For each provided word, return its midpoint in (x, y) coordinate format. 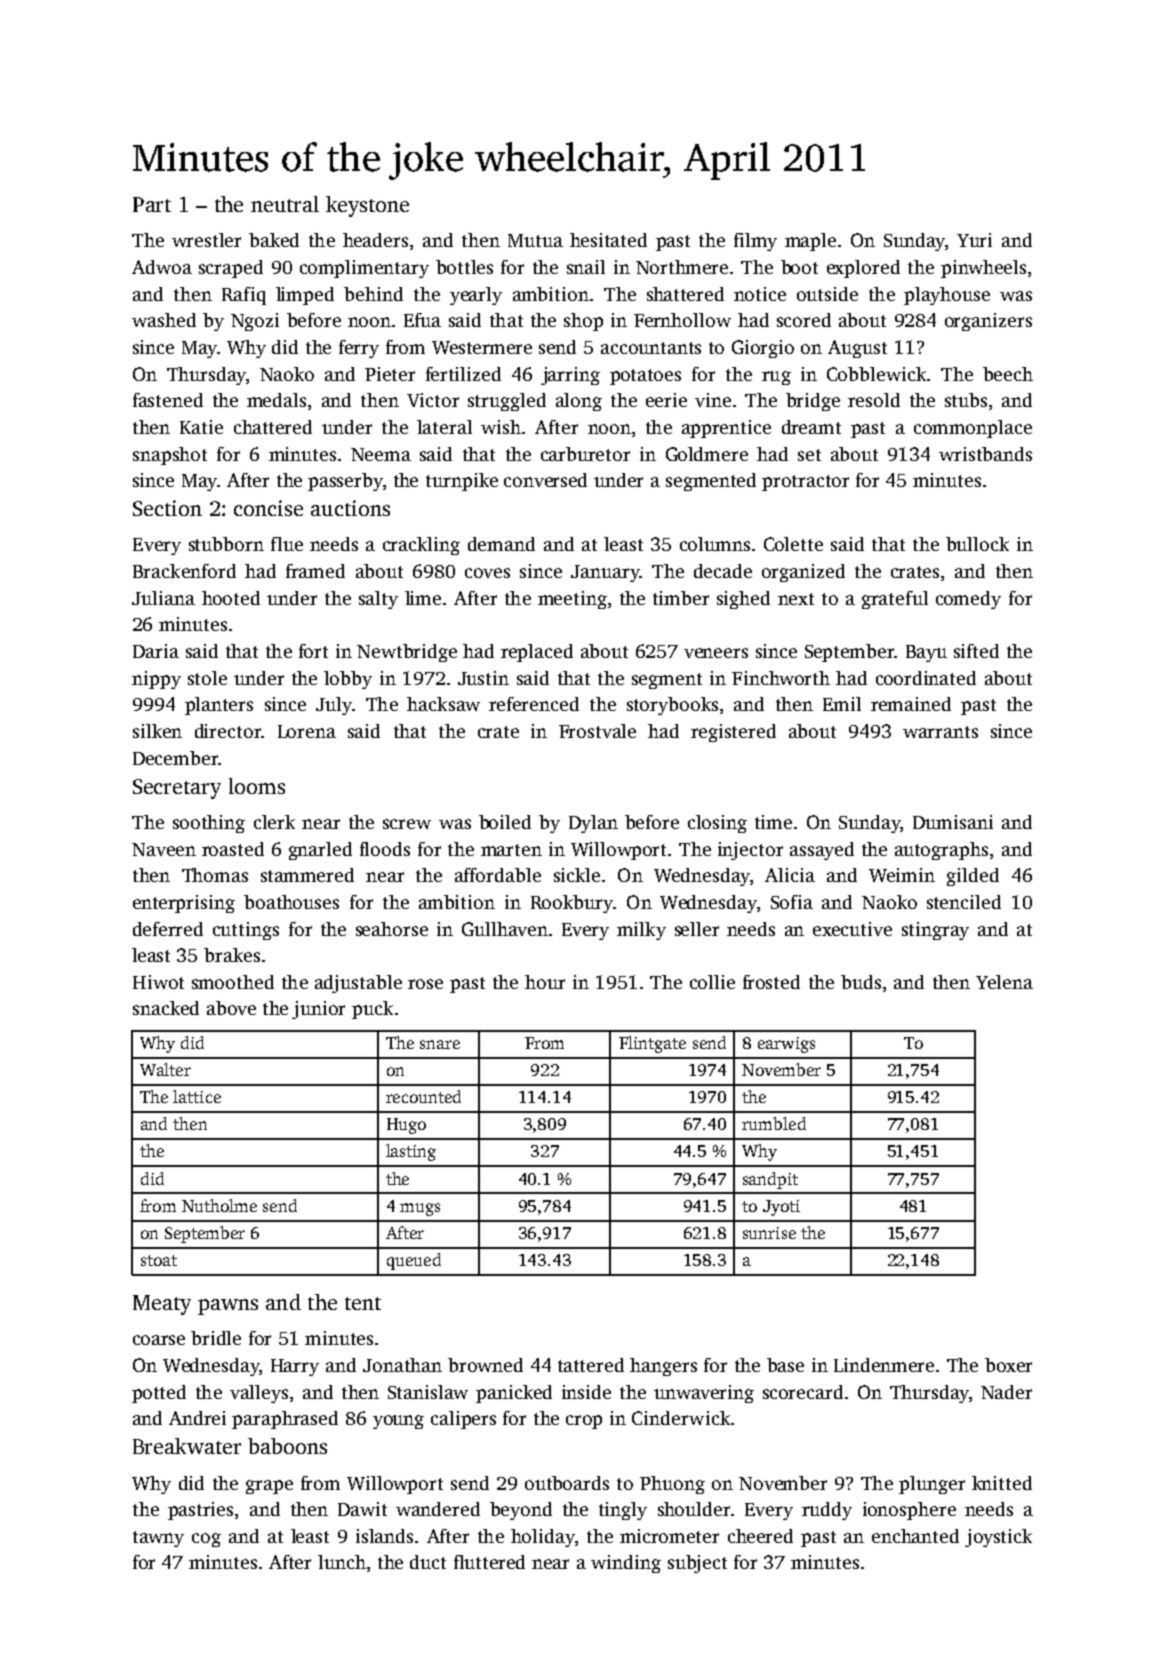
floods (385, 849)
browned (485, 1365)
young (398, 1422)
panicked (514, 1394)
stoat (159, 1260)
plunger (932, 1485)
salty (378, 600)
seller (697, 929)
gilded (973, 877)
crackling (421, 546)
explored (863, 269)
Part (152, 204)
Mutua (535, 240)
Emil (842, 704)
